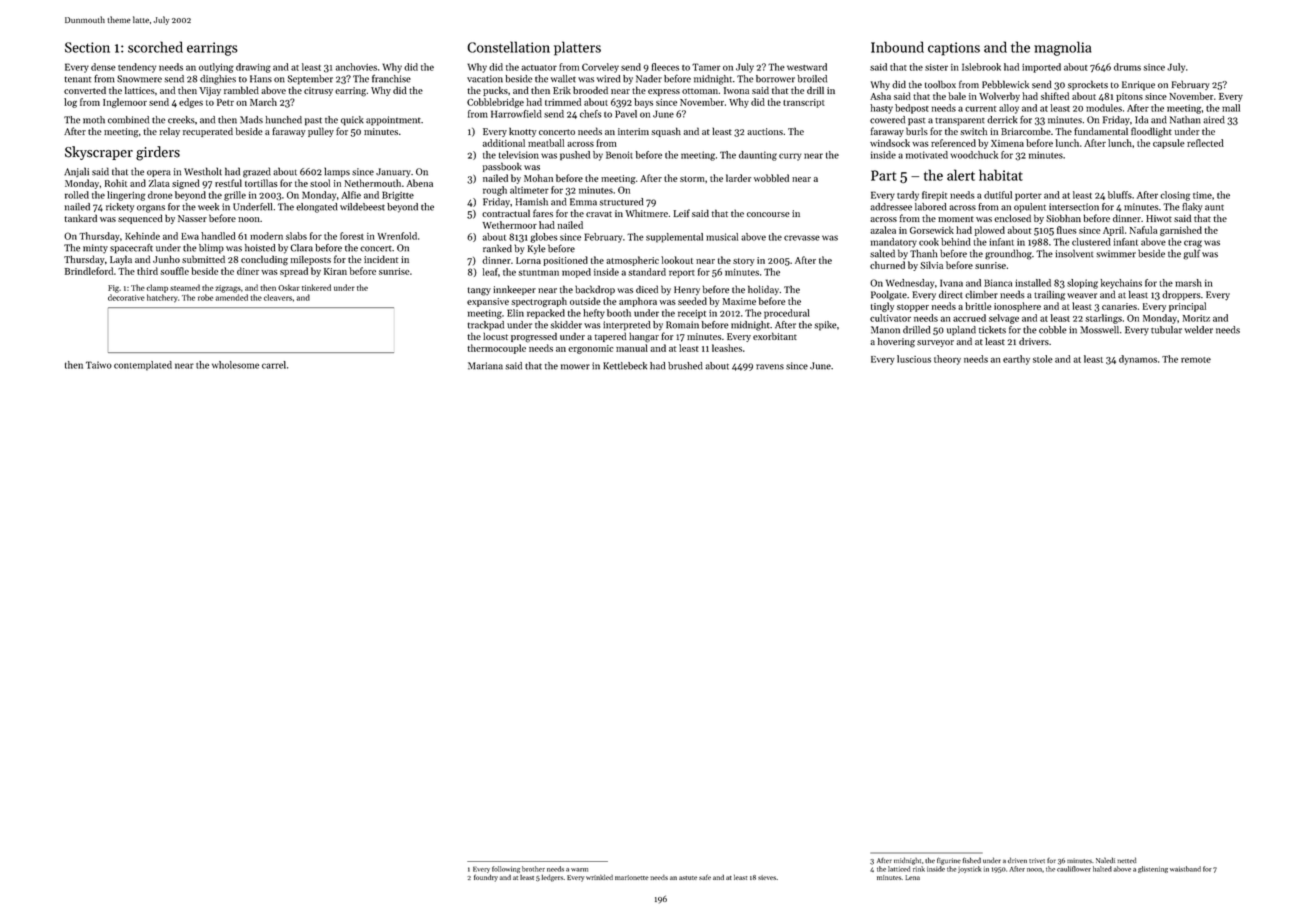 The image size is (1308, 924). What do you see at coordinates (235, 365) in the screenshot?
I see `wholesome` at bounding box center [235, 365].
